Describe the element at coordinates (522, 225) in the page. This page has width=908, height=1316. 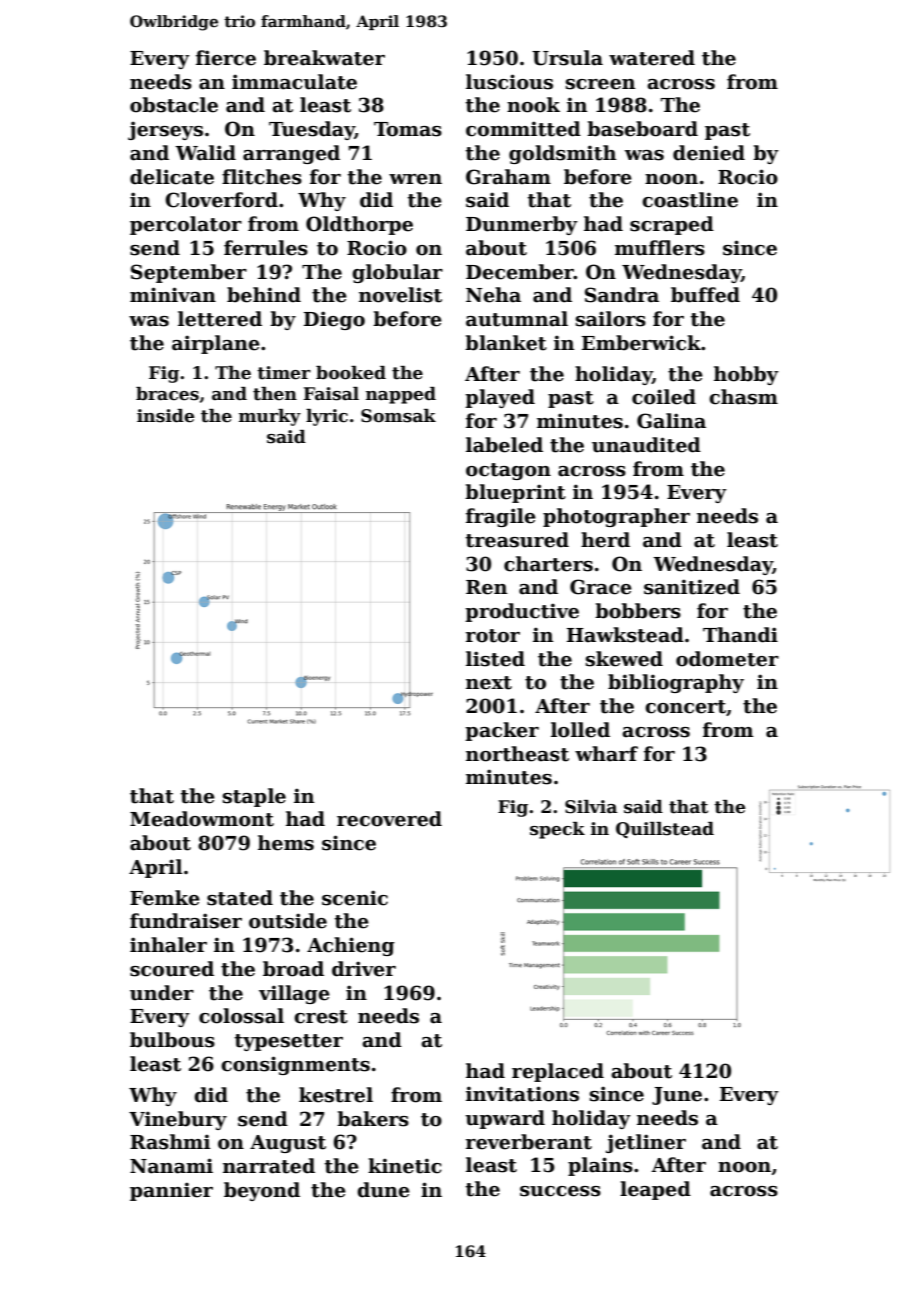
I see `Dunmerby` at that location.
